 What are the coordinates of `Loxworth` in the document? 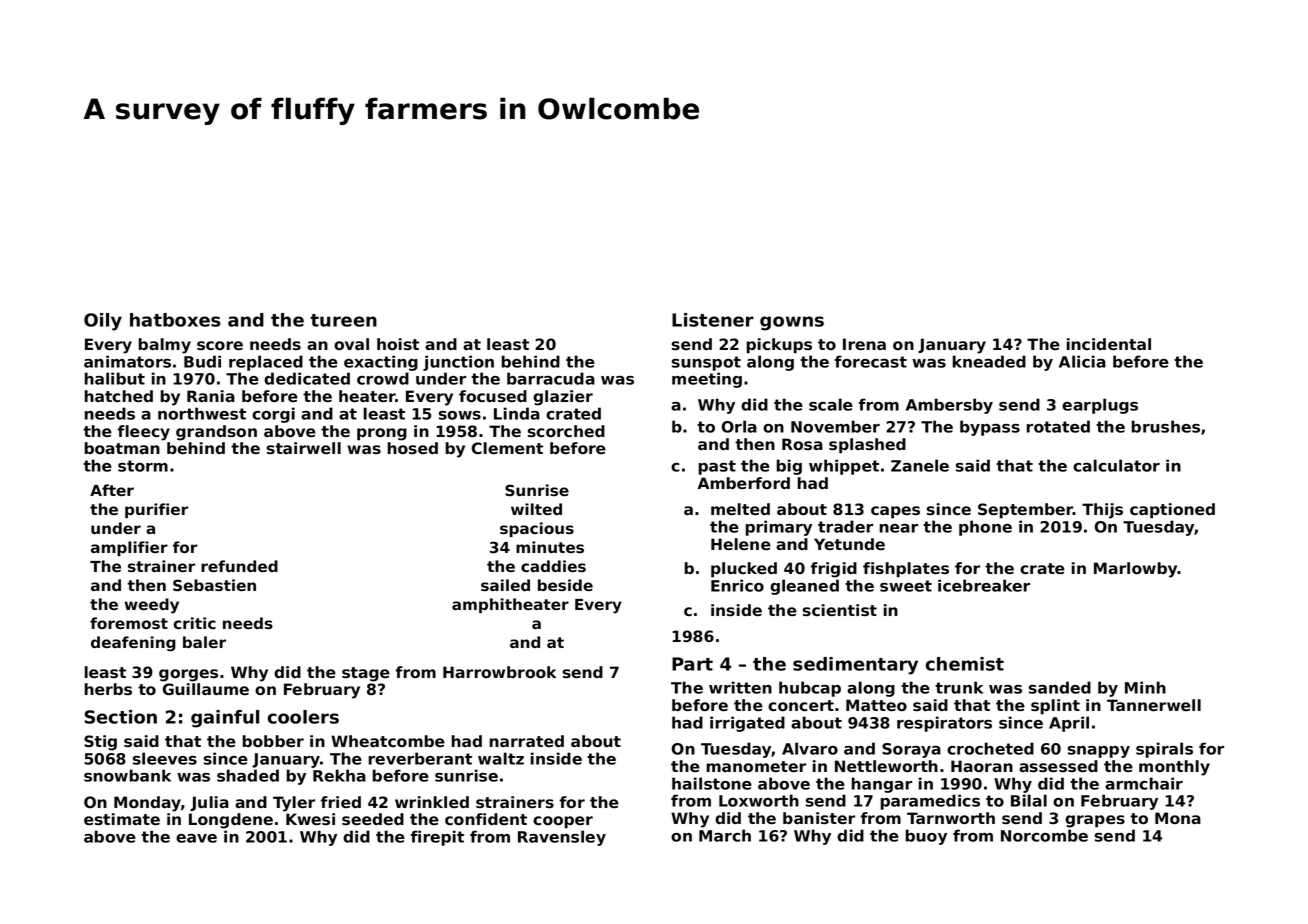 It's located at (759, 800).
